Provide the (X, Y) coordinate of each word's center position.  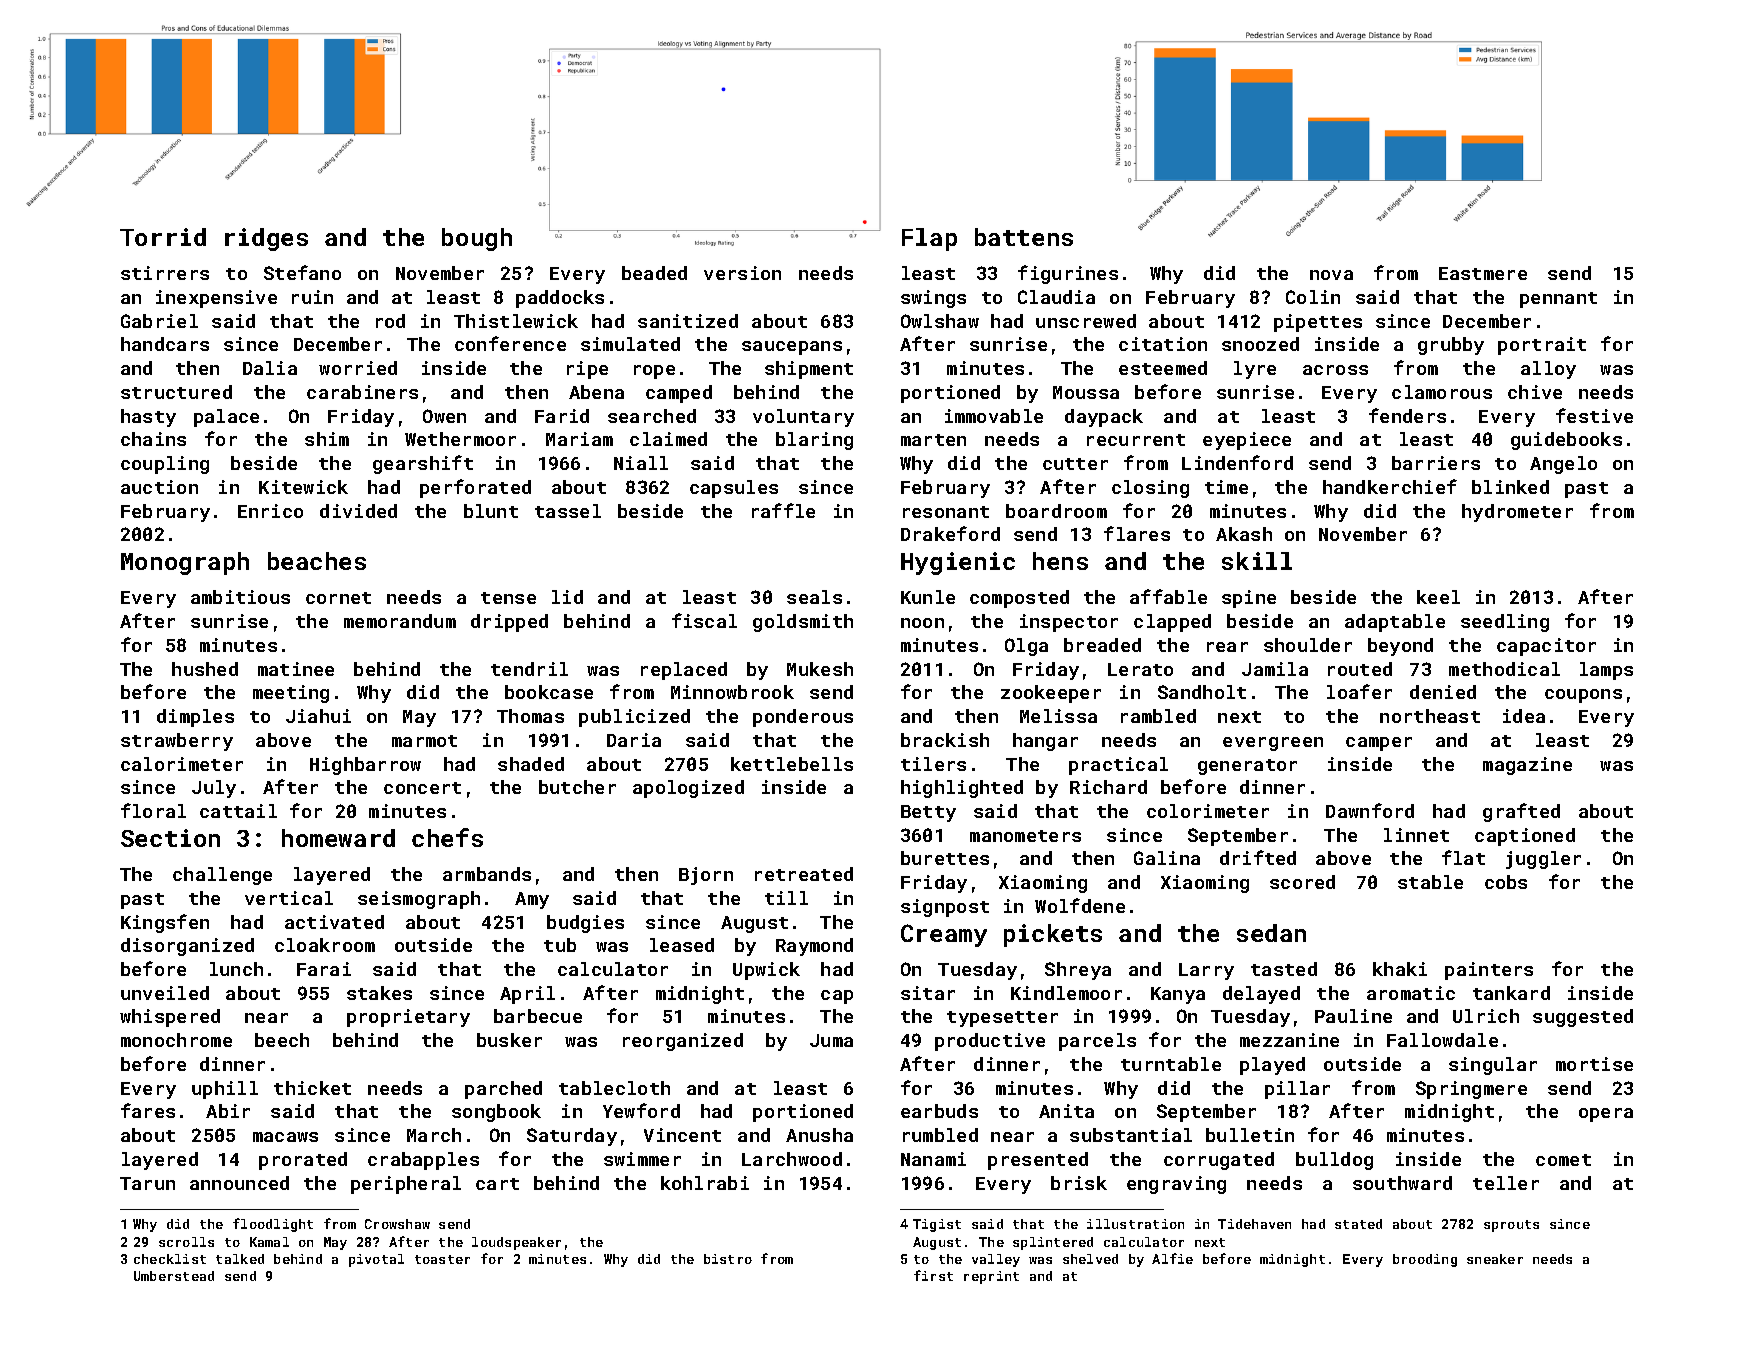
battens (1024, 237)
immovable (994, 416)
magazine (1527, 766)
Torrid (163, 237)
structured (176, 392)
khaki (1400, 969)
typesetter (1002, 1019)
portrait (1542, 346)
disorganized (187, 947)
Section (170, 838)
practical (1118, 766)
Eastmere (1483, 273)
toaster (442, 1259)
